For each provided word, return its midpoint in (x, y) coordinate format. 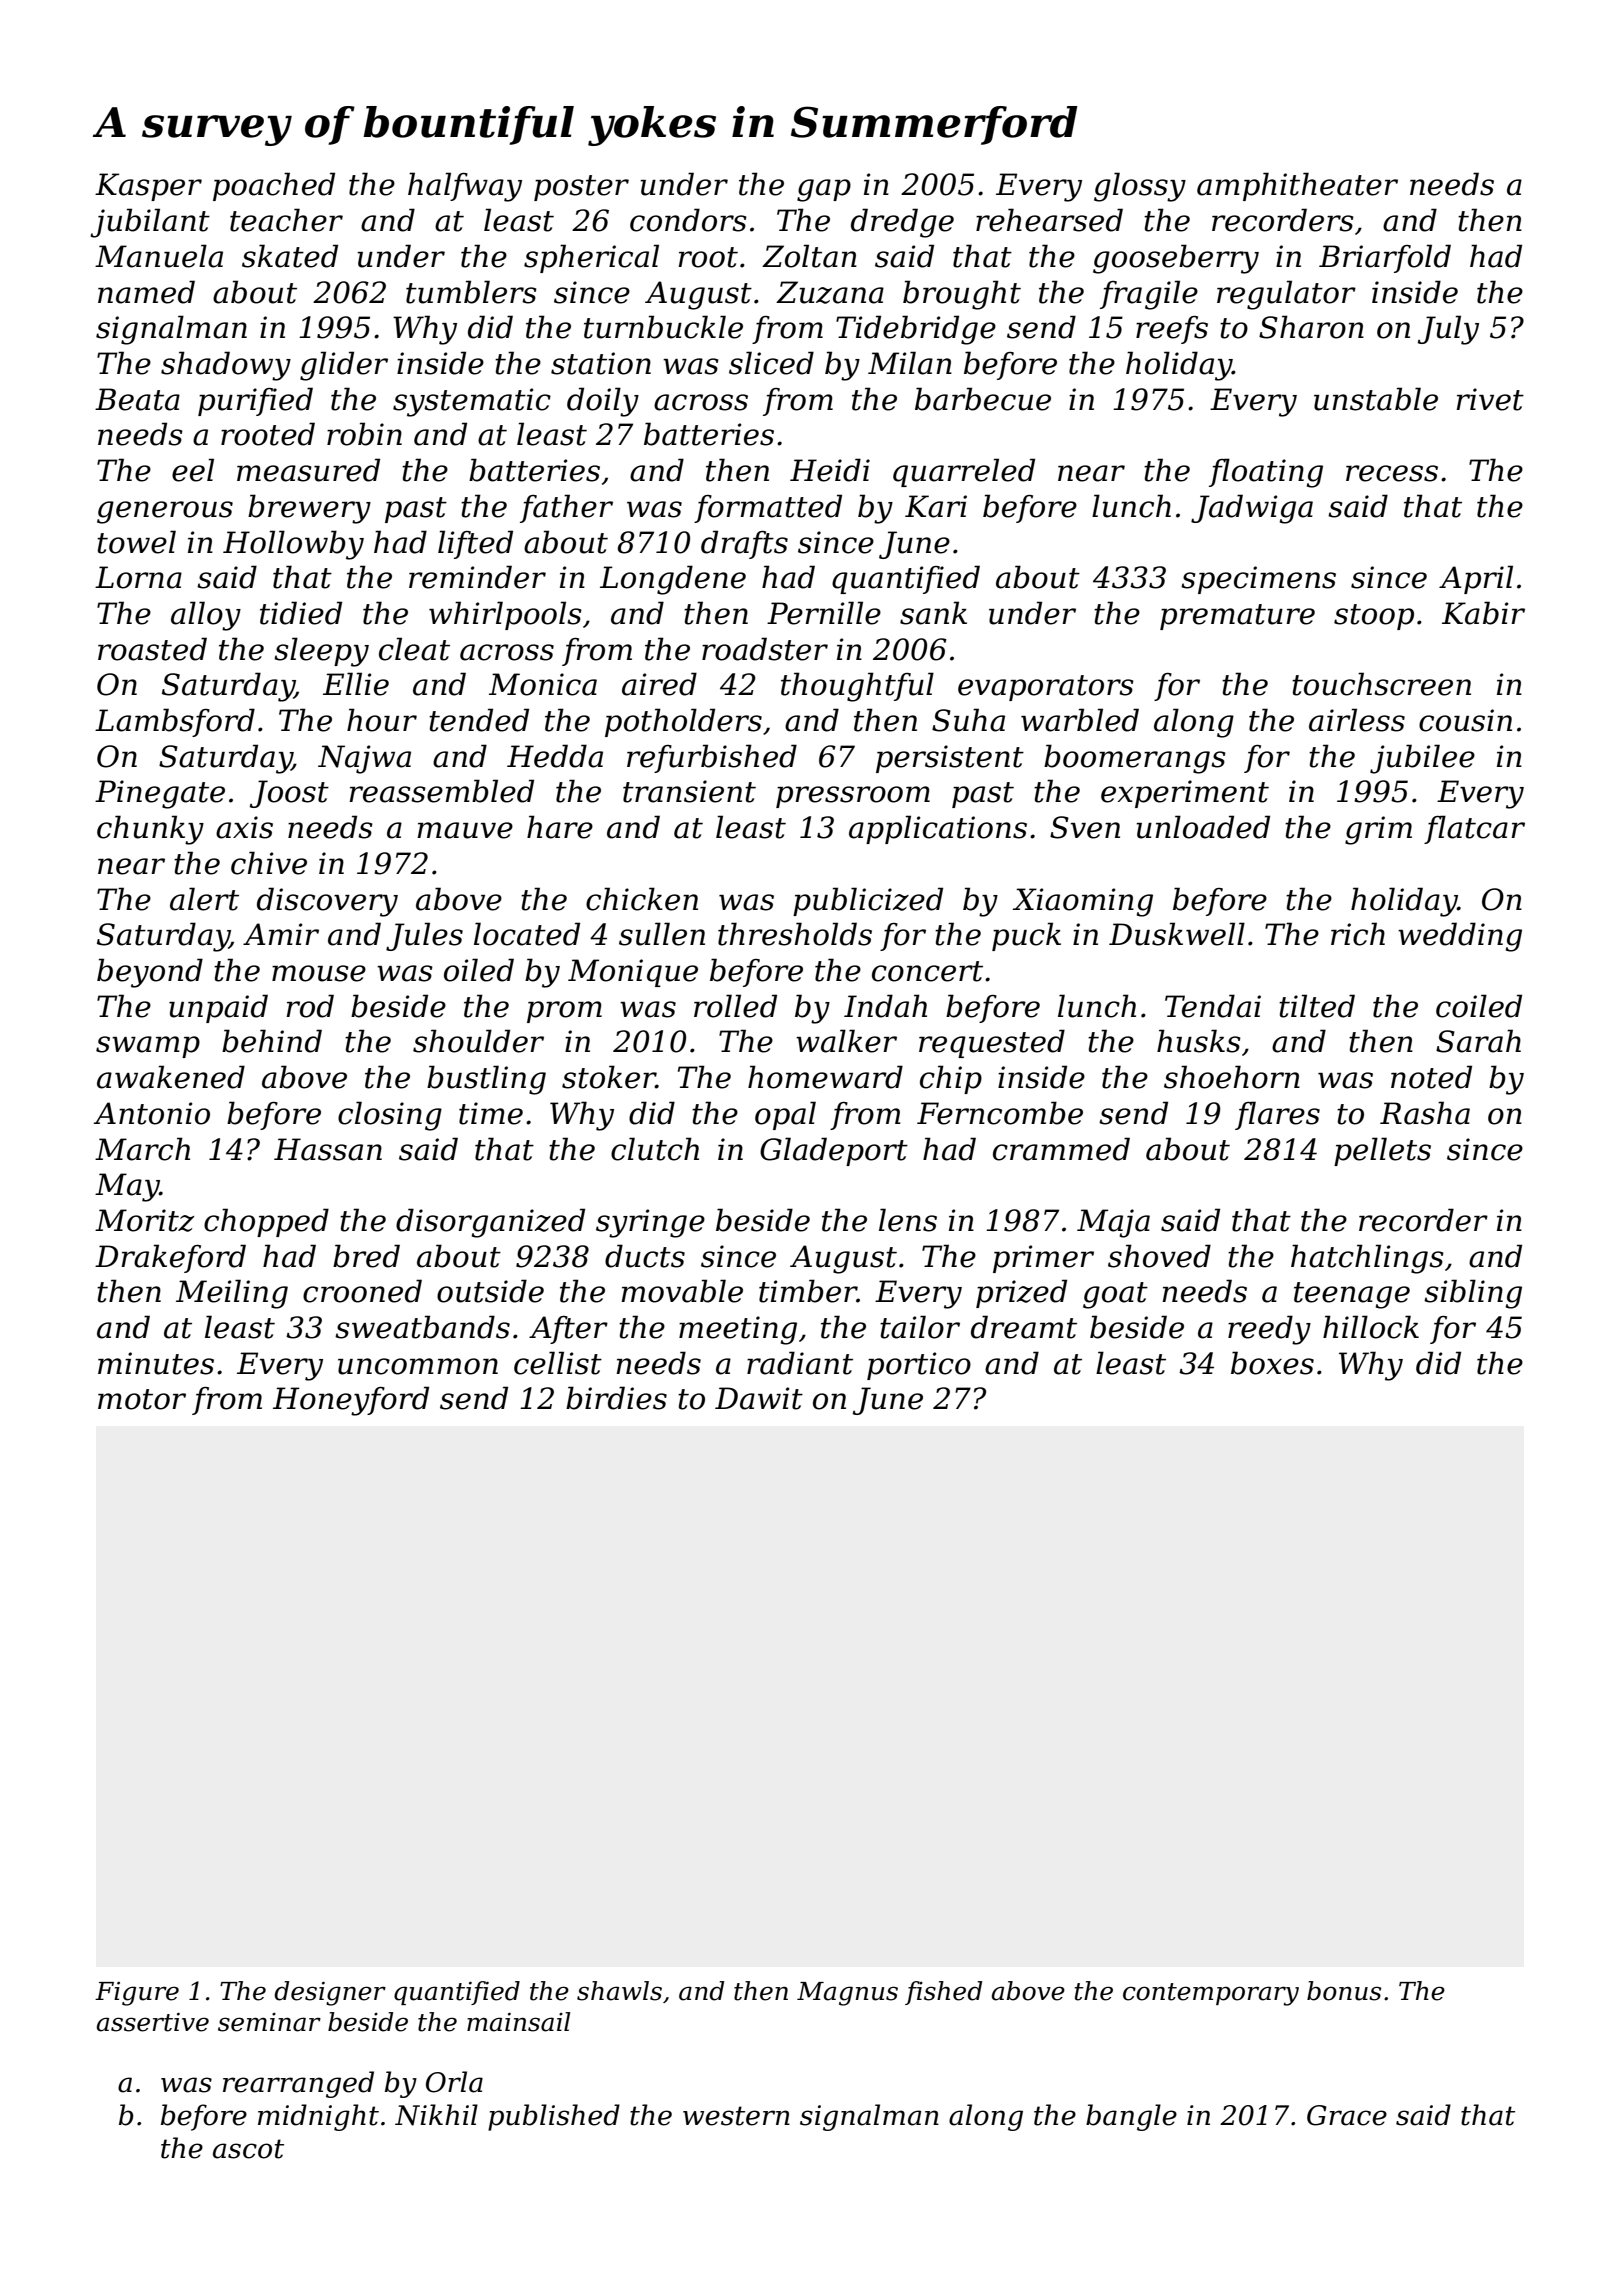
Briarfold (1385, 258)
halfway (465, 187)
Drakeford (170, 1258)
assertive (153, 2022)
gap (824, 190)
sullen (662, 934)
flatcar (1474, 829)
